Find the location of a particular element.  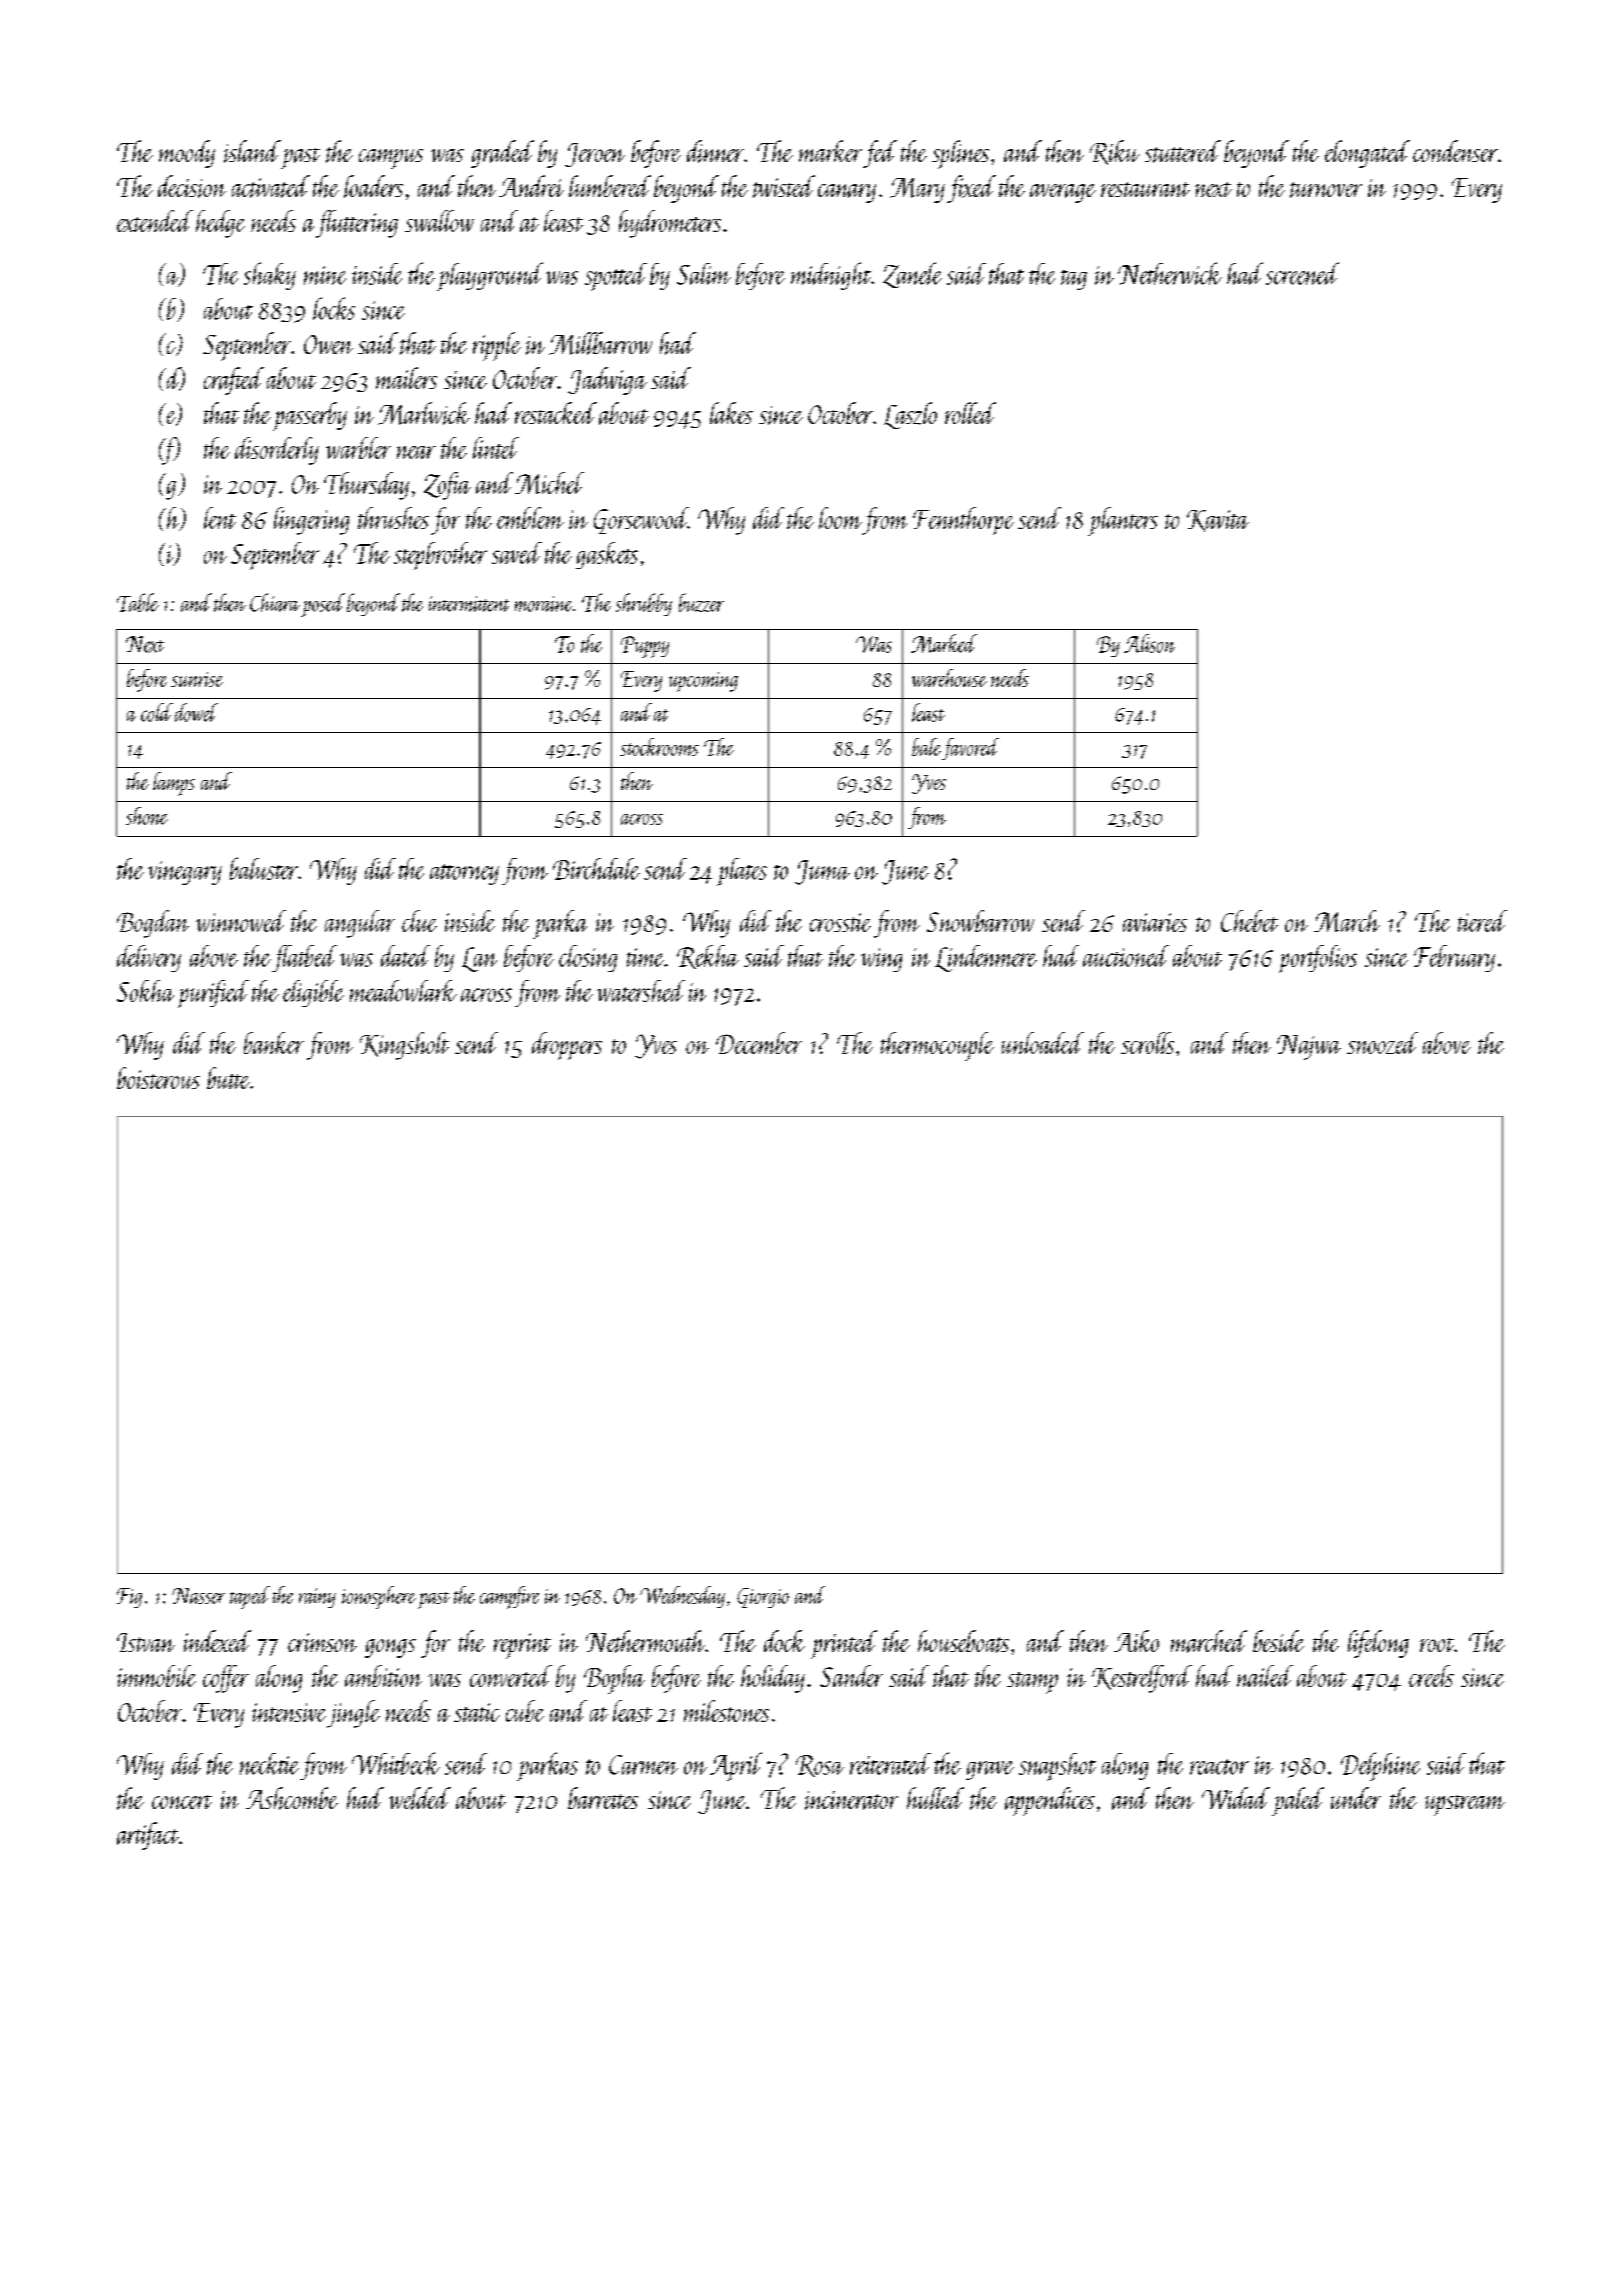

boisterous is located at coordinates (158, 1078).
